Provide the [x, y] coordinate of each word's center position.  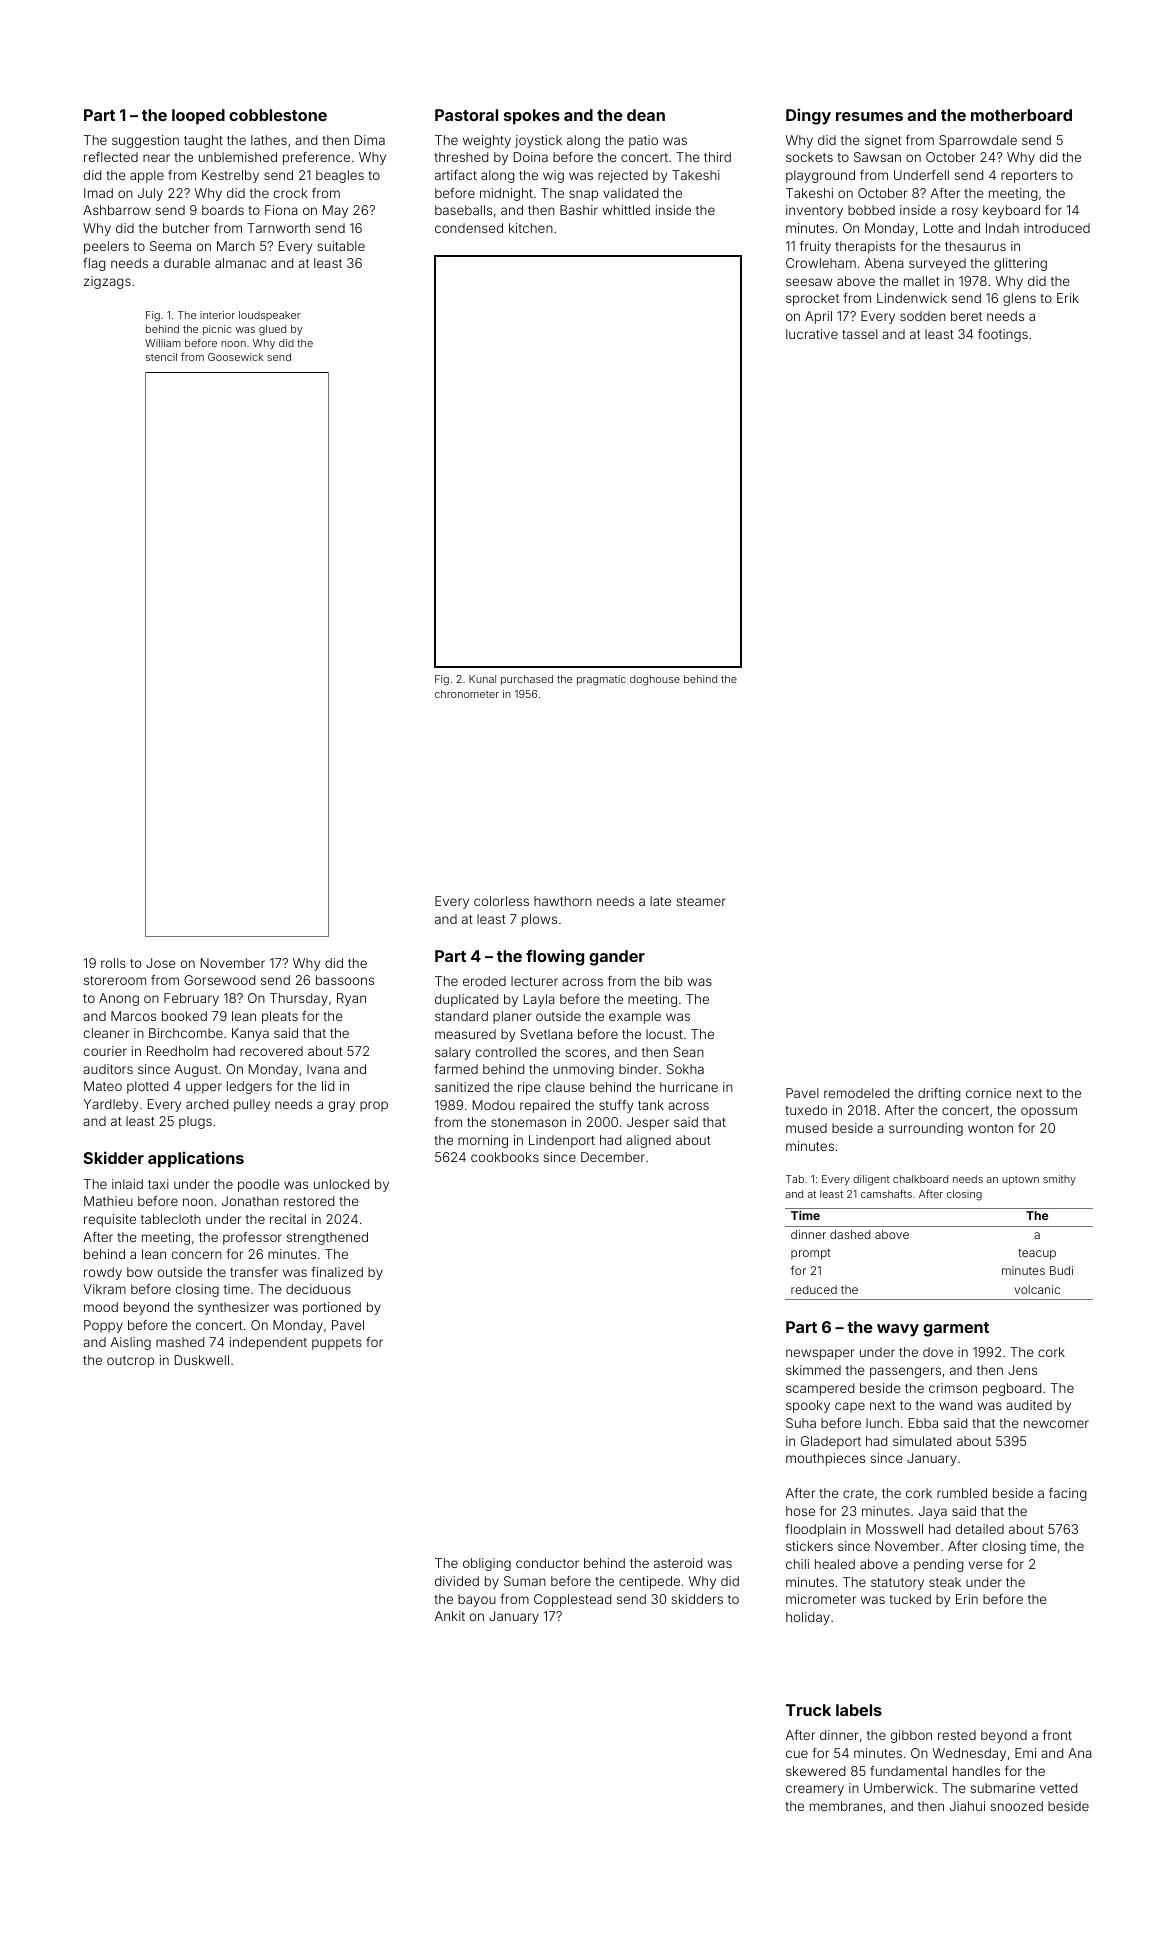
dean [646, 115]
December [613, 1157]
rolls [113, 963]
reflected [111, 157]
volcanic [1037, 1289]
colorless [501, 901]
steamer [701, 901]
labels [859, 1710]
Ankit [450, 1616]
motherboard [1021, 115]
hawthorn [563, 901]
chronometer [467, 694]
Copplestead [572, 1600]
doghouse [655, 680]
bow [140, 1272]
